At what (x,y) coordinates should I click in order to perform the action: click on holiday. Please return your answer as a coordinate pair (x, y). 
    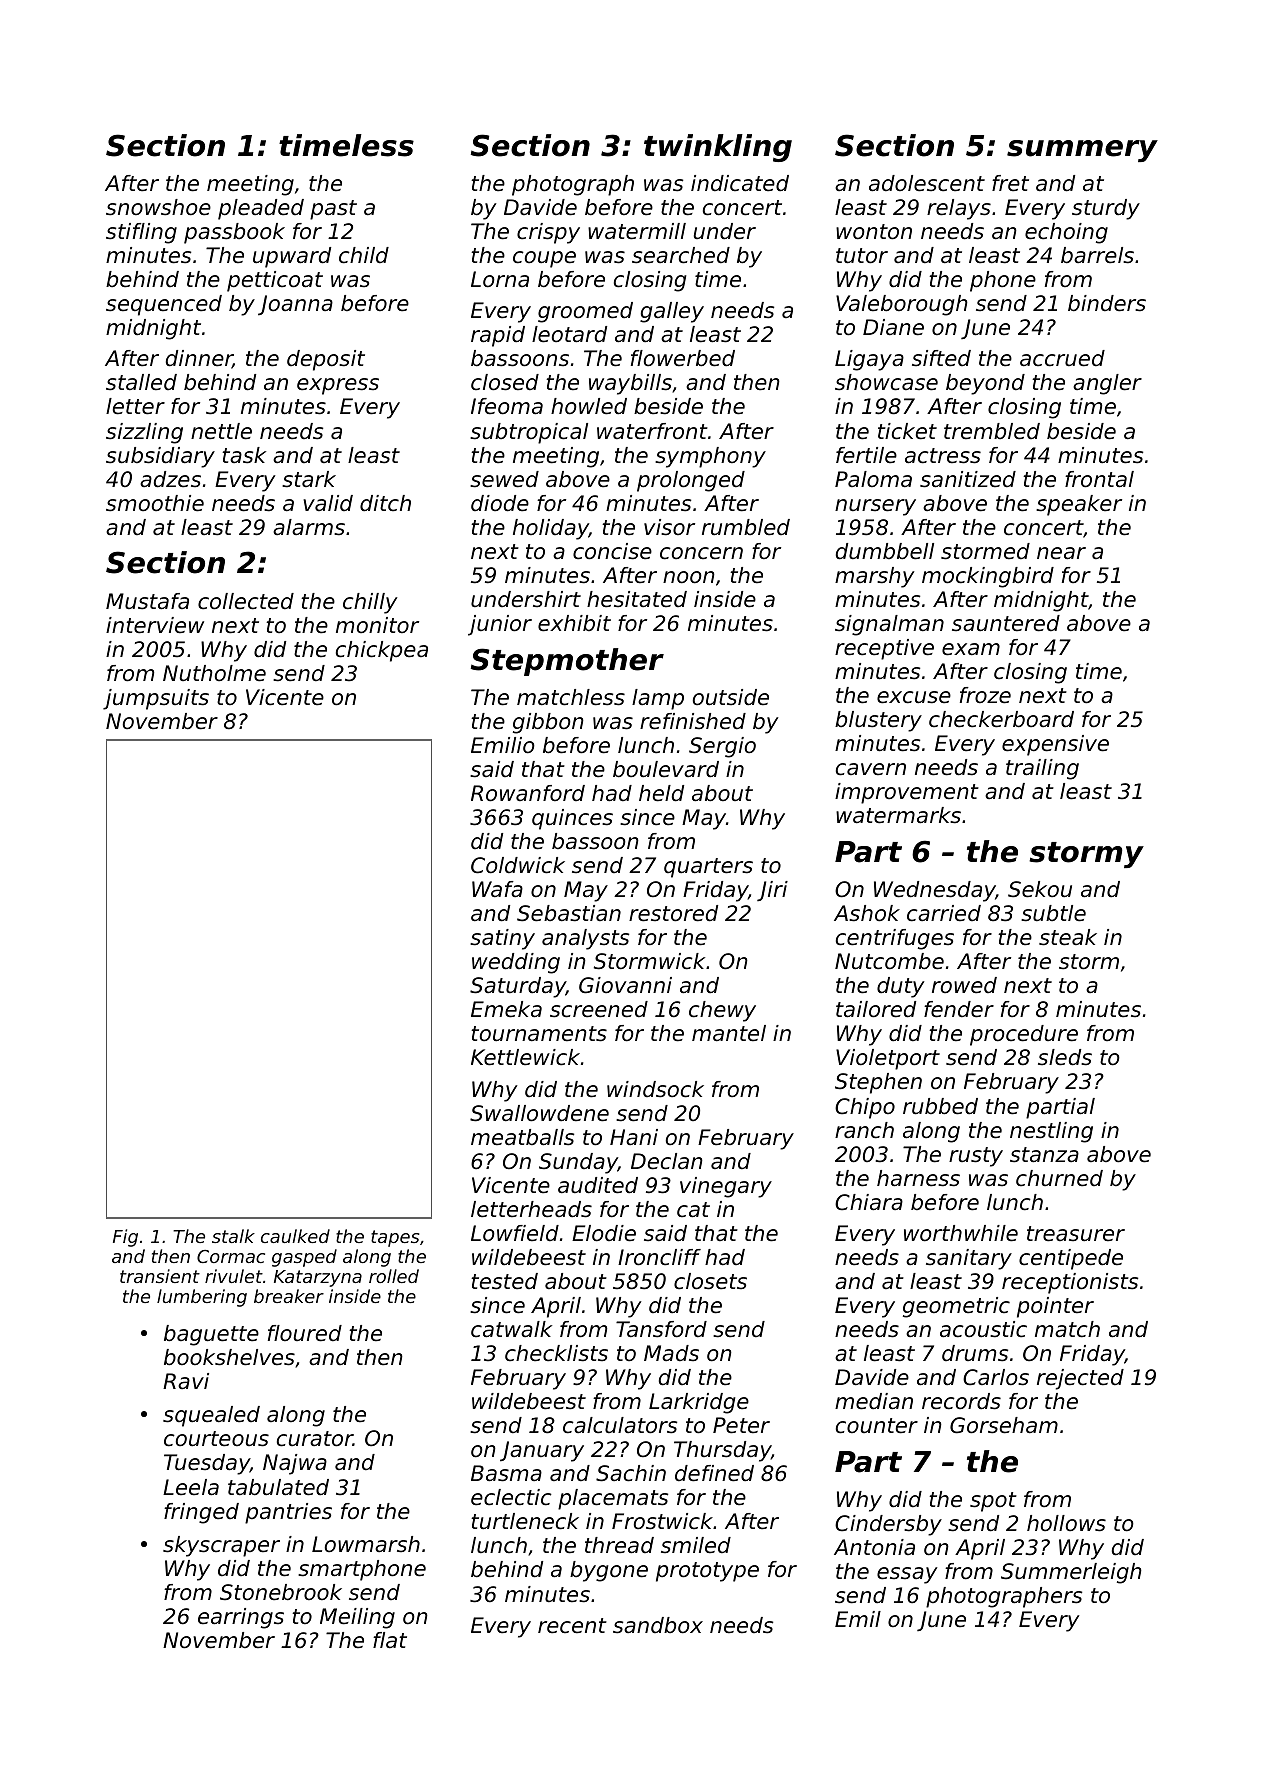
    Looking at the image, I should click on (551, 529).
